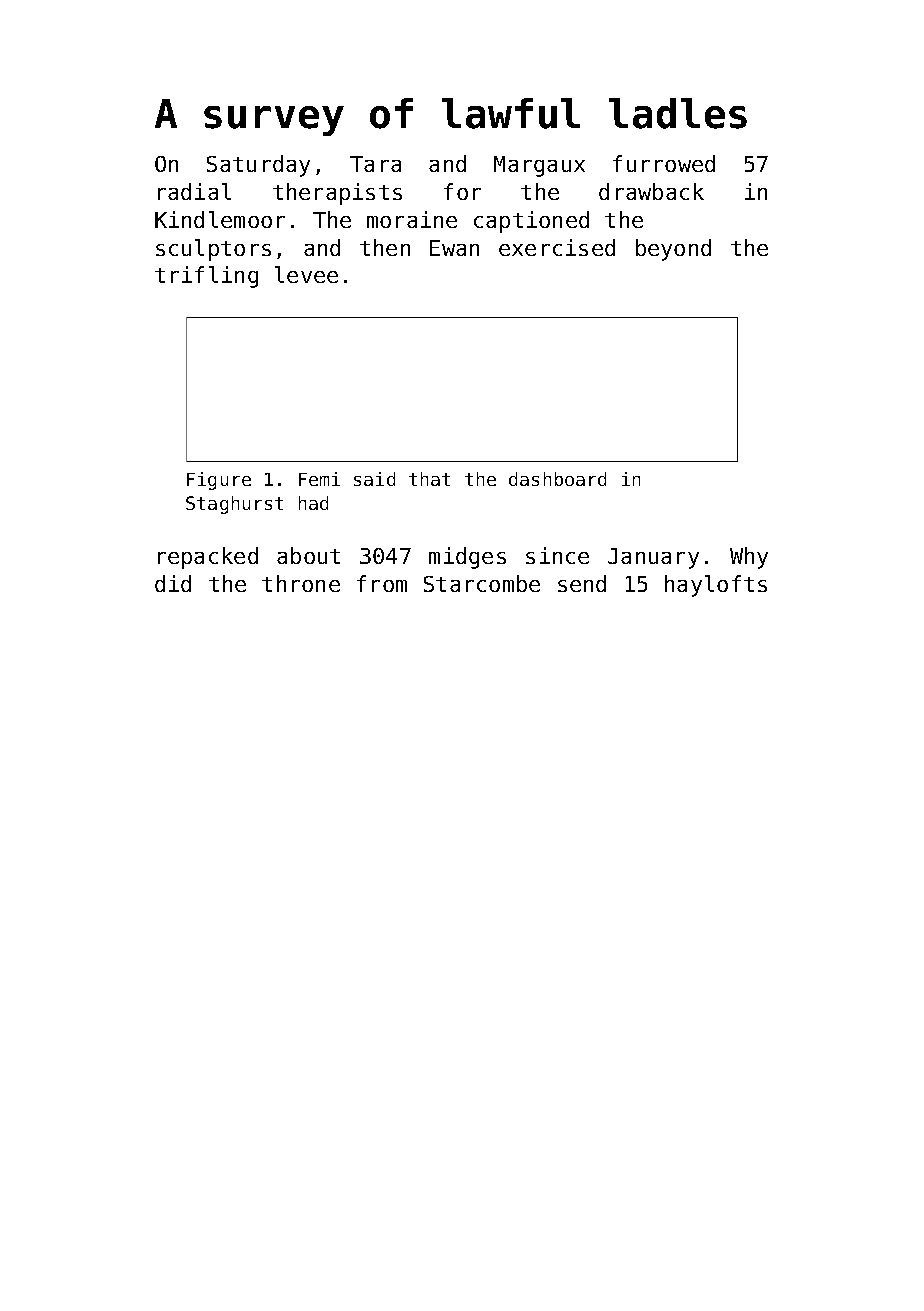 This document has width=924, height=1311. I want to click on did, so click(173, 583).
